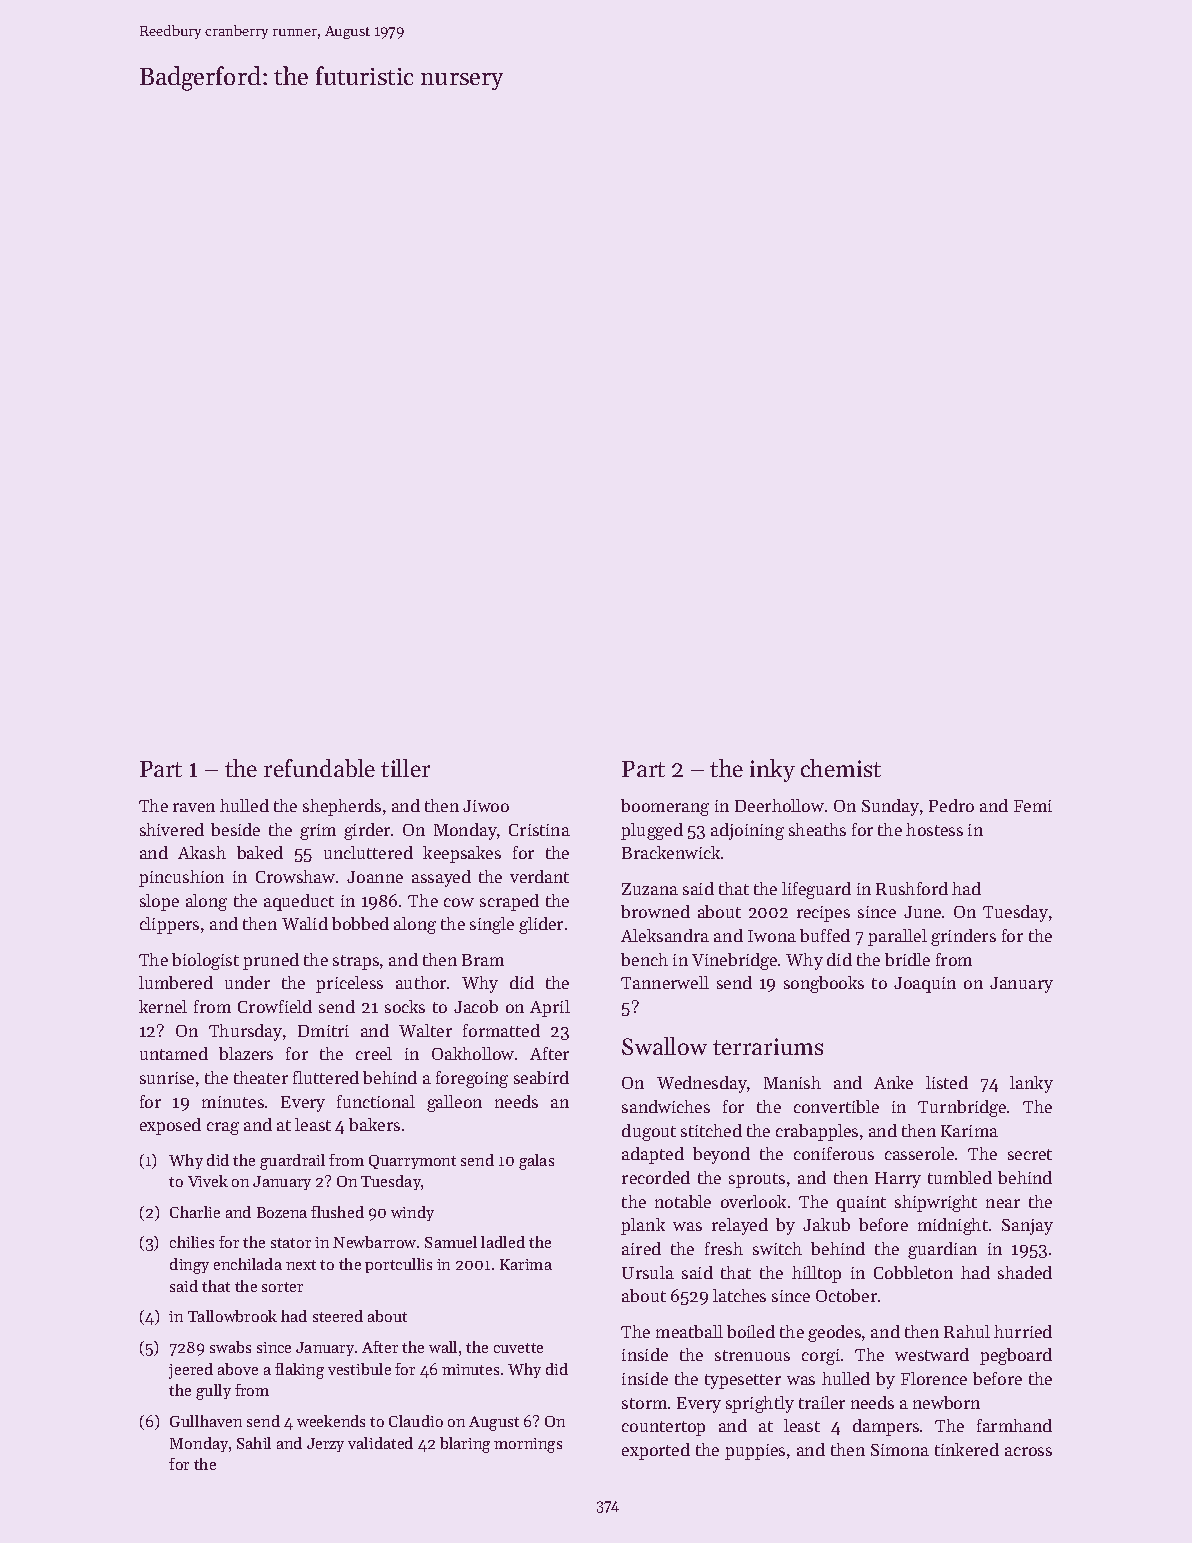 This image has height=1543, width=1192. I want to click on notable, so click(683, 1201).
